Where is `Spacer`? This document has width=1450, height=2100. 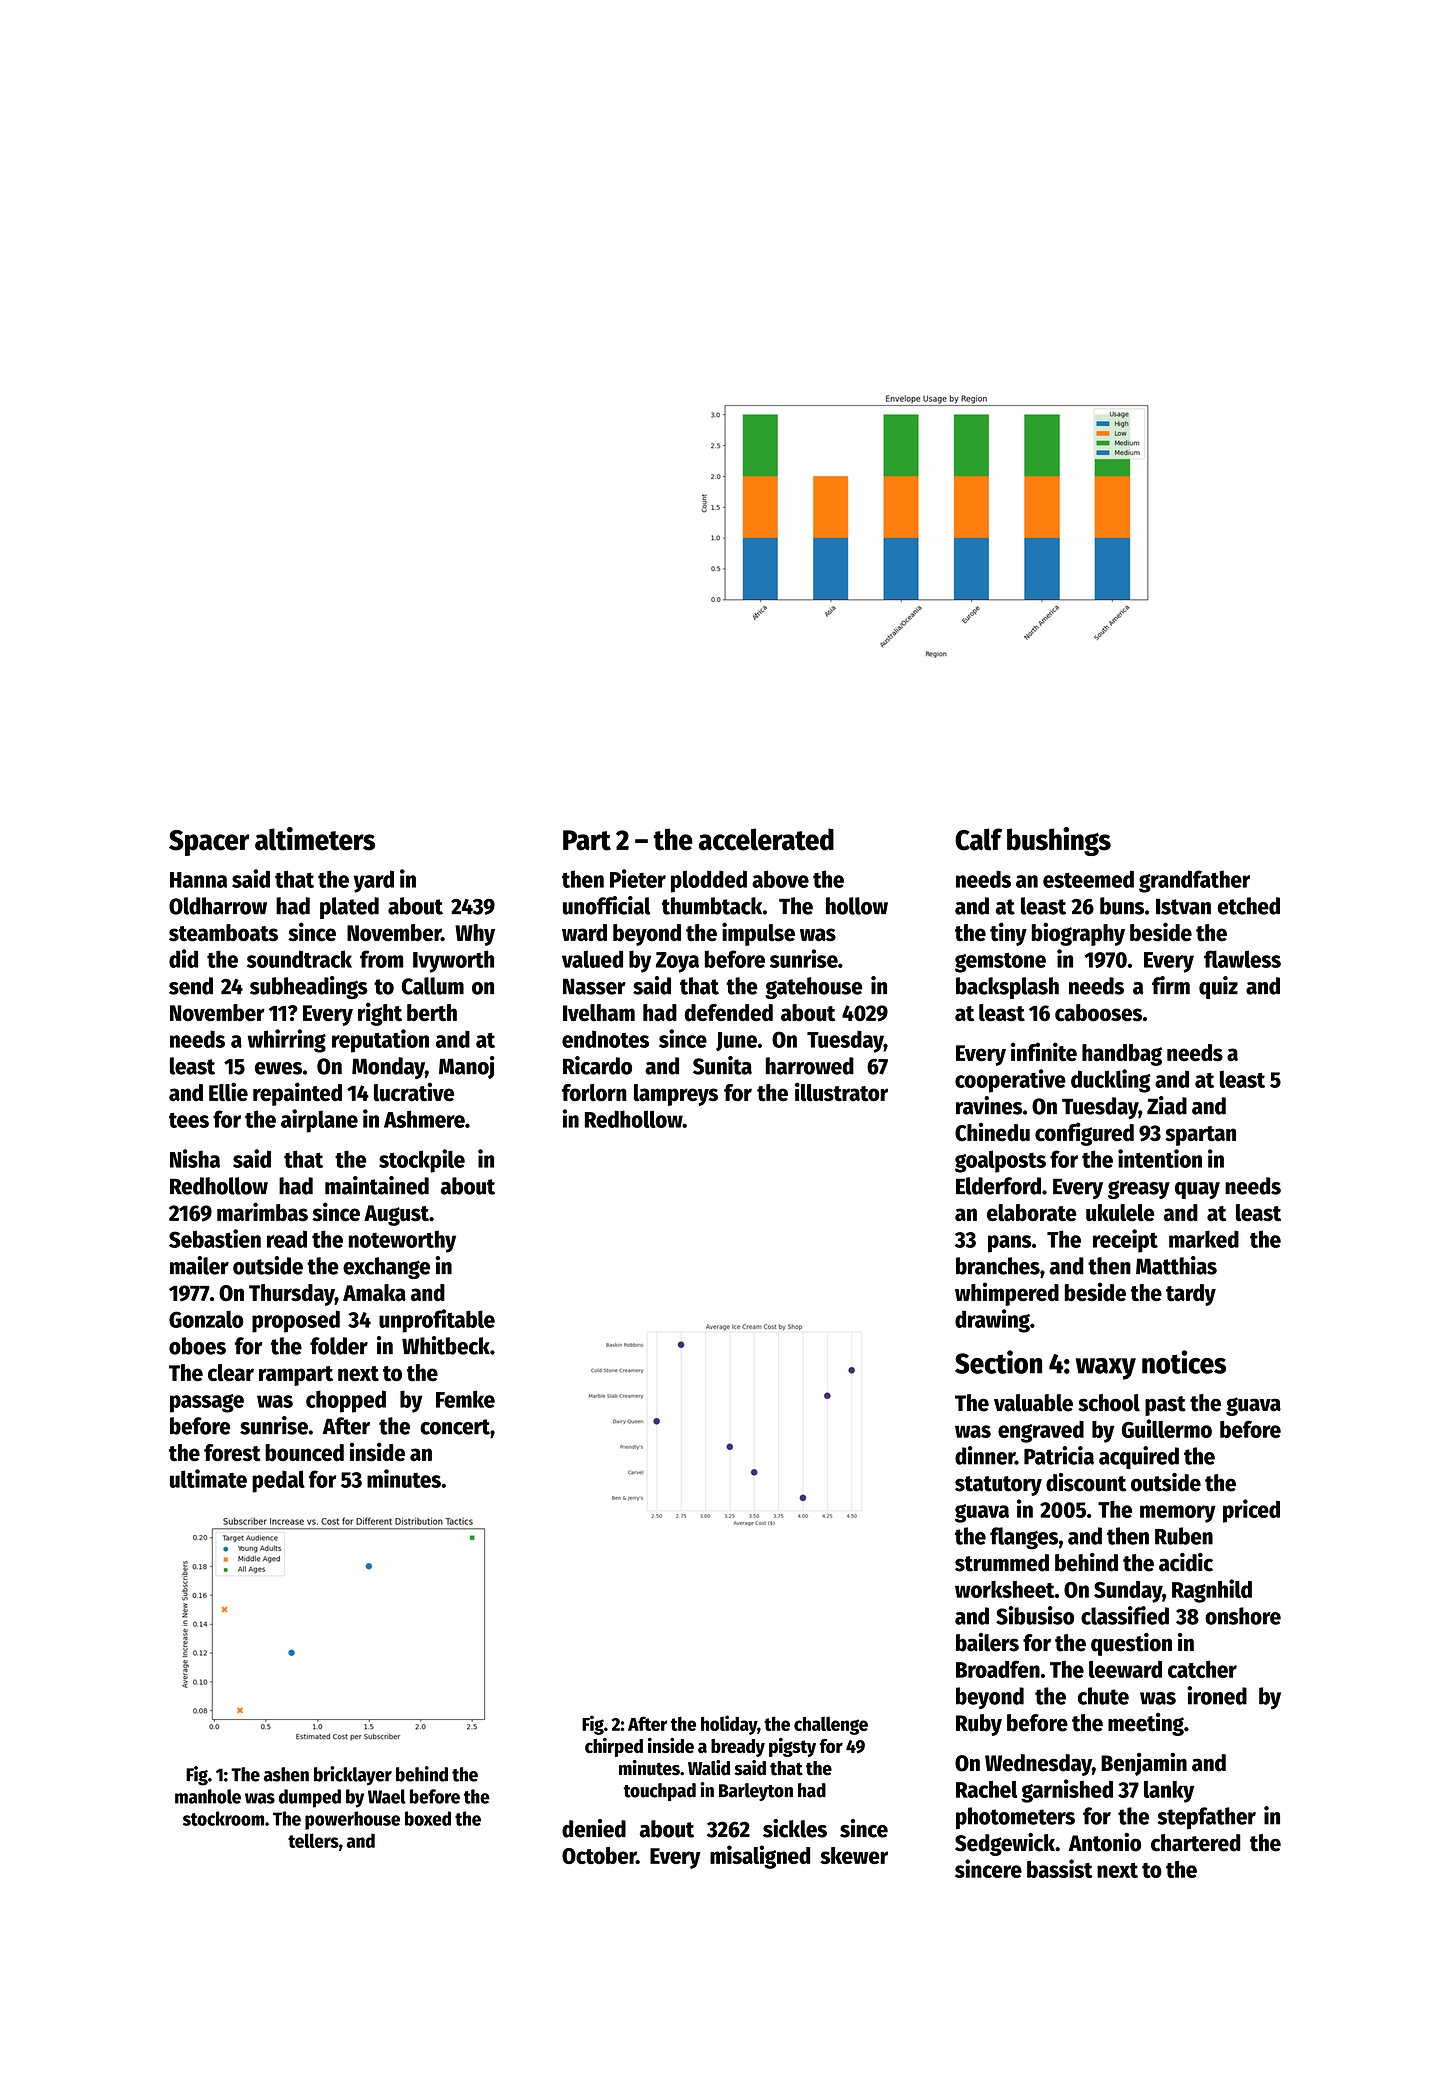
Spacer is located at coordinates (209, 843).
